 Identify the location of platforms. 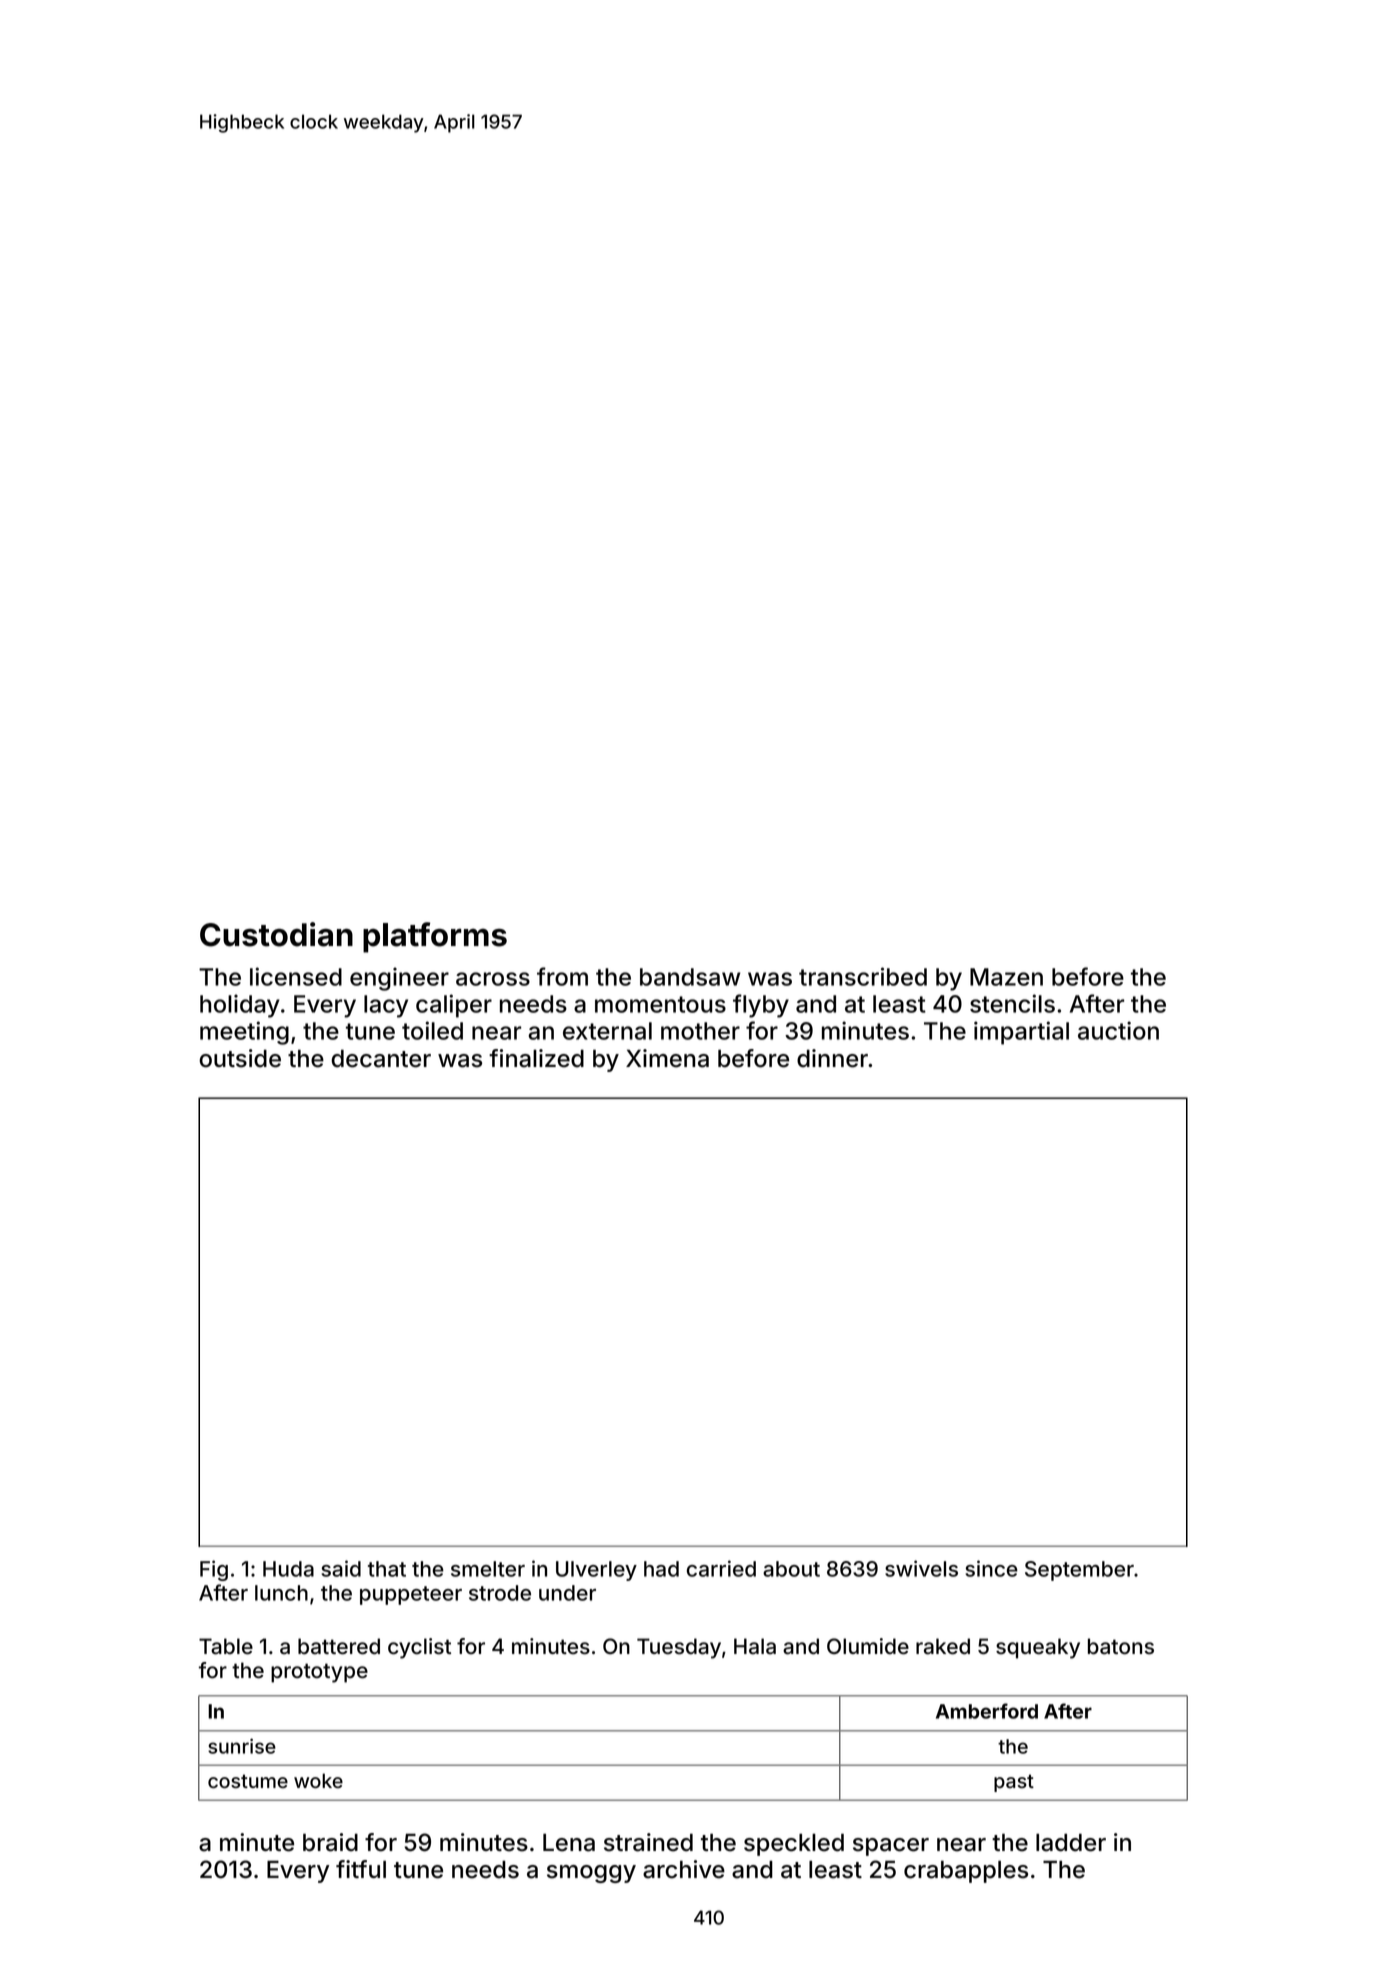
(435, 937).
